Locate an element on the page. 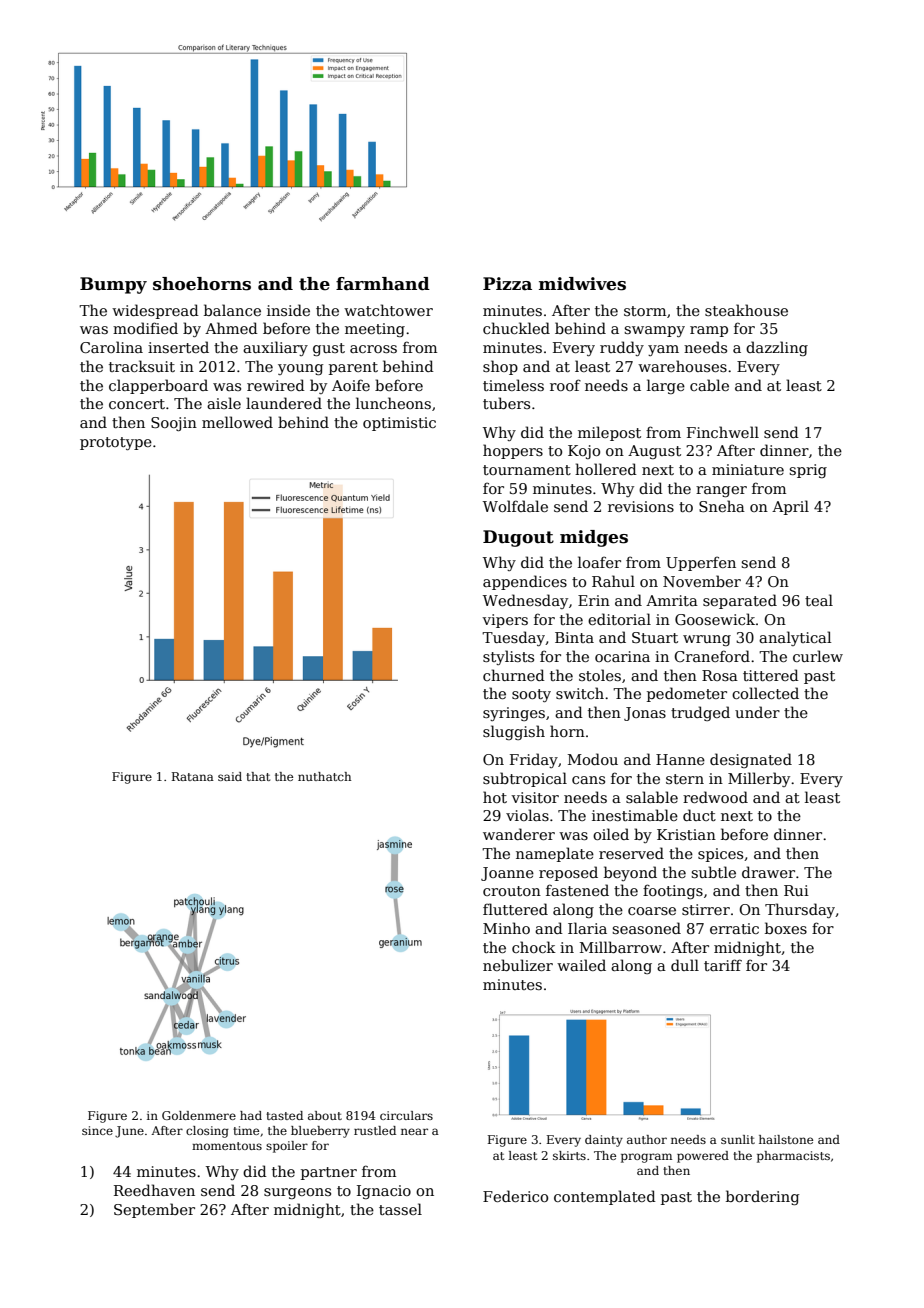 The width and height of the page is (924, 1308). sprig is located at coordinates (808, 471).
